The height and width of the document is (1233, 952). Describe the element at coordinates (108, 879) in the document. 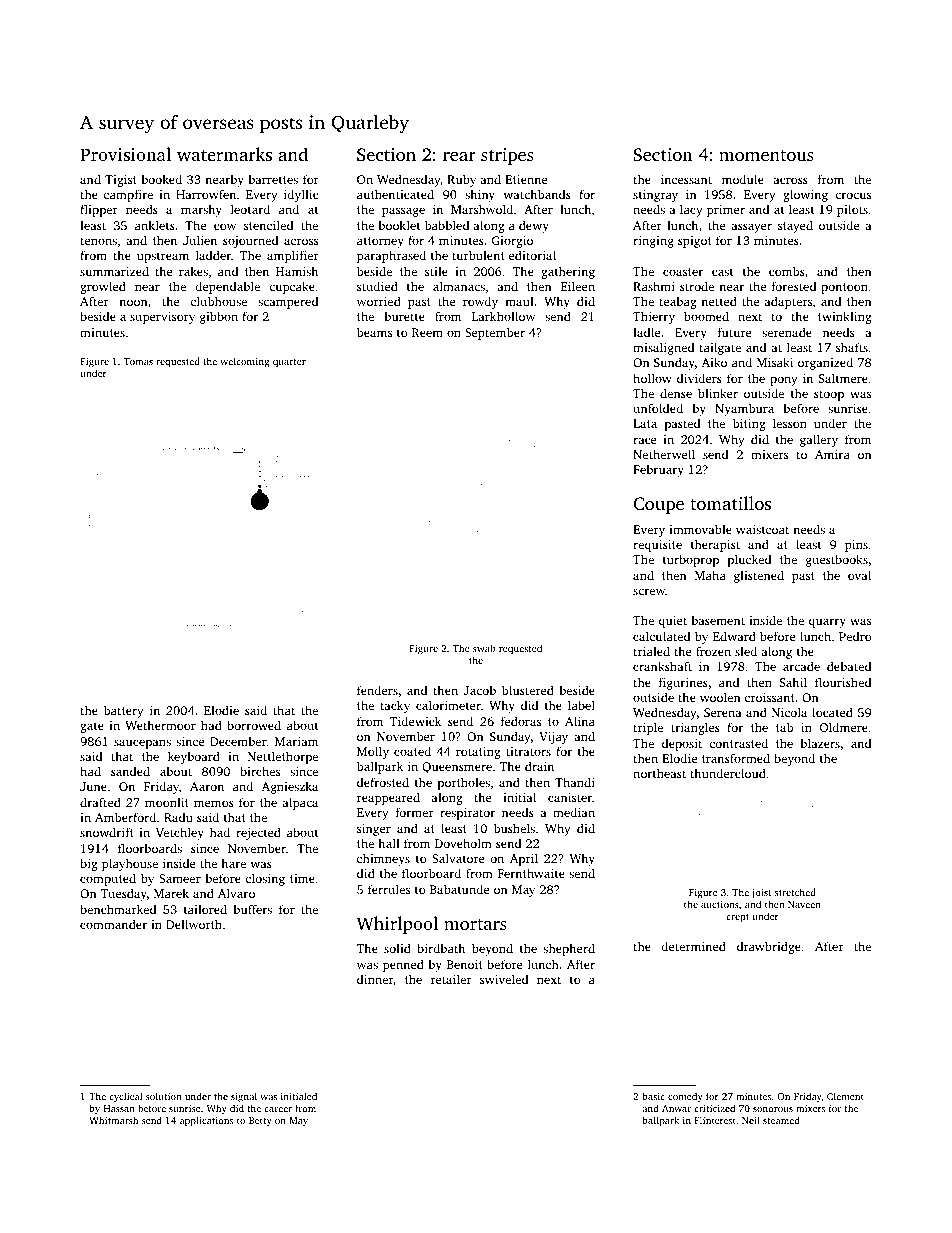

I see `computed` at that location.
